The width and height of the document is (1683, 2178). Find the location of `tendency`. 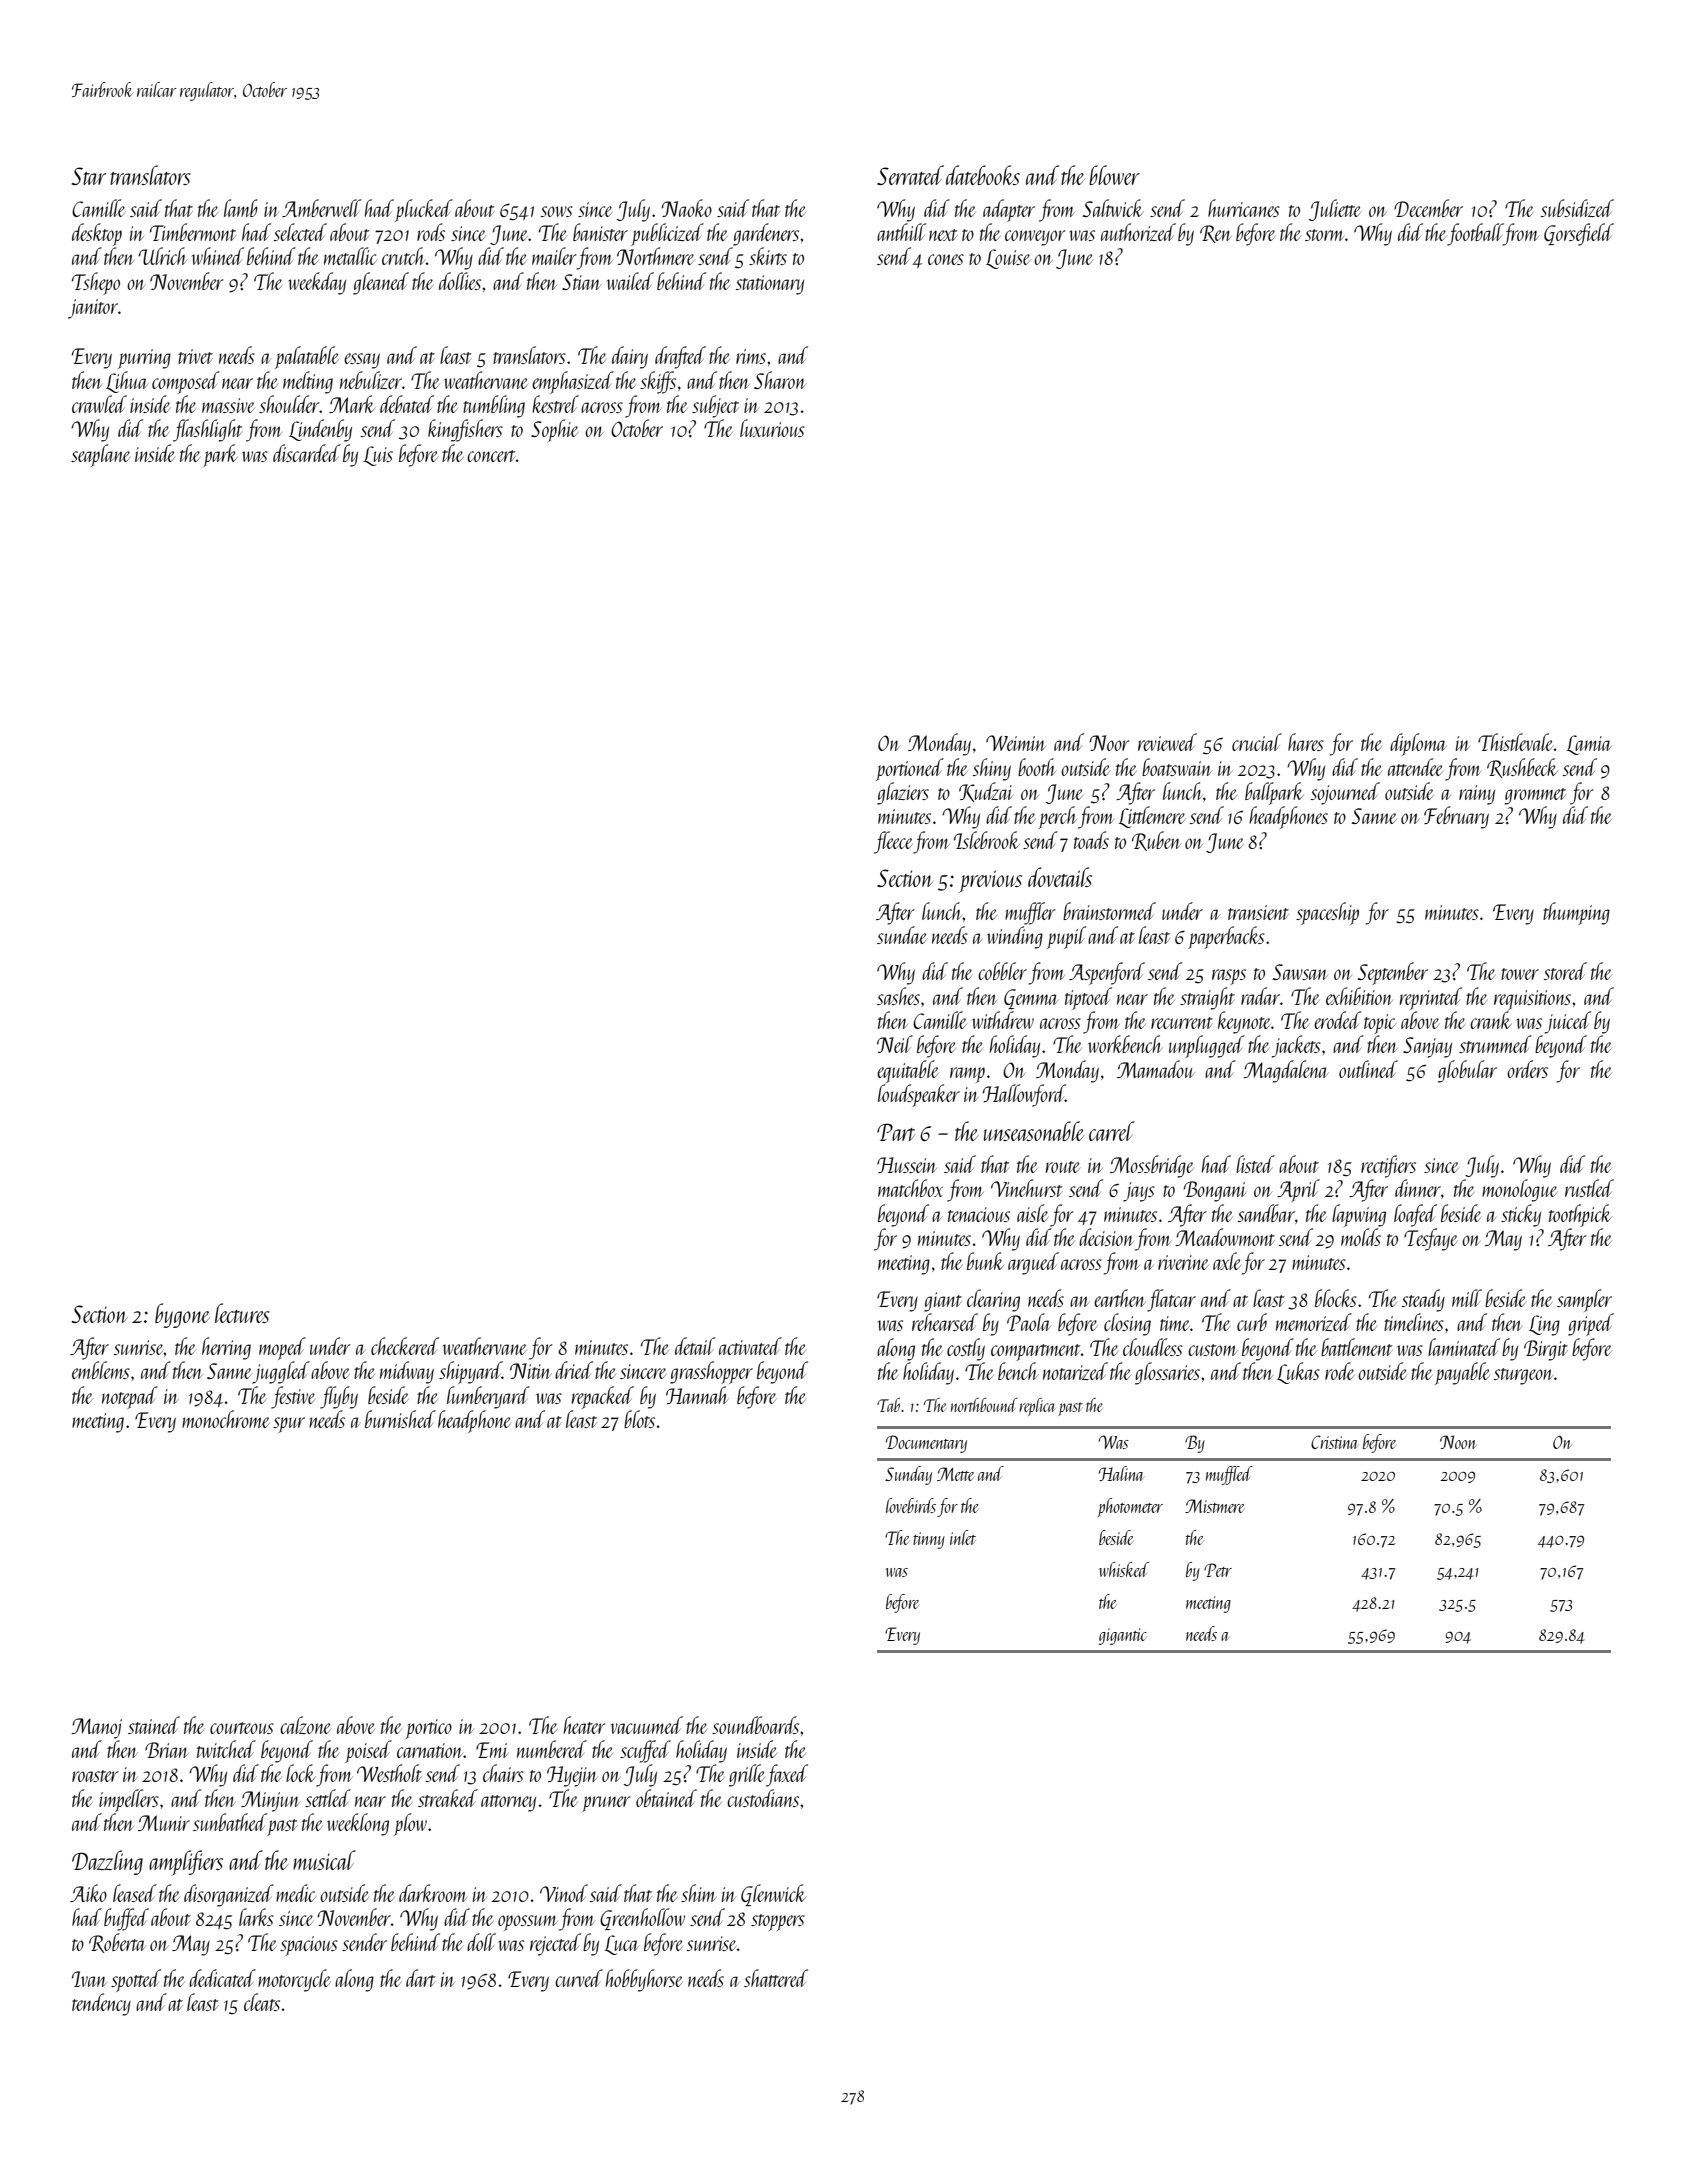

tendency is located at coordinates (101, 2004).
